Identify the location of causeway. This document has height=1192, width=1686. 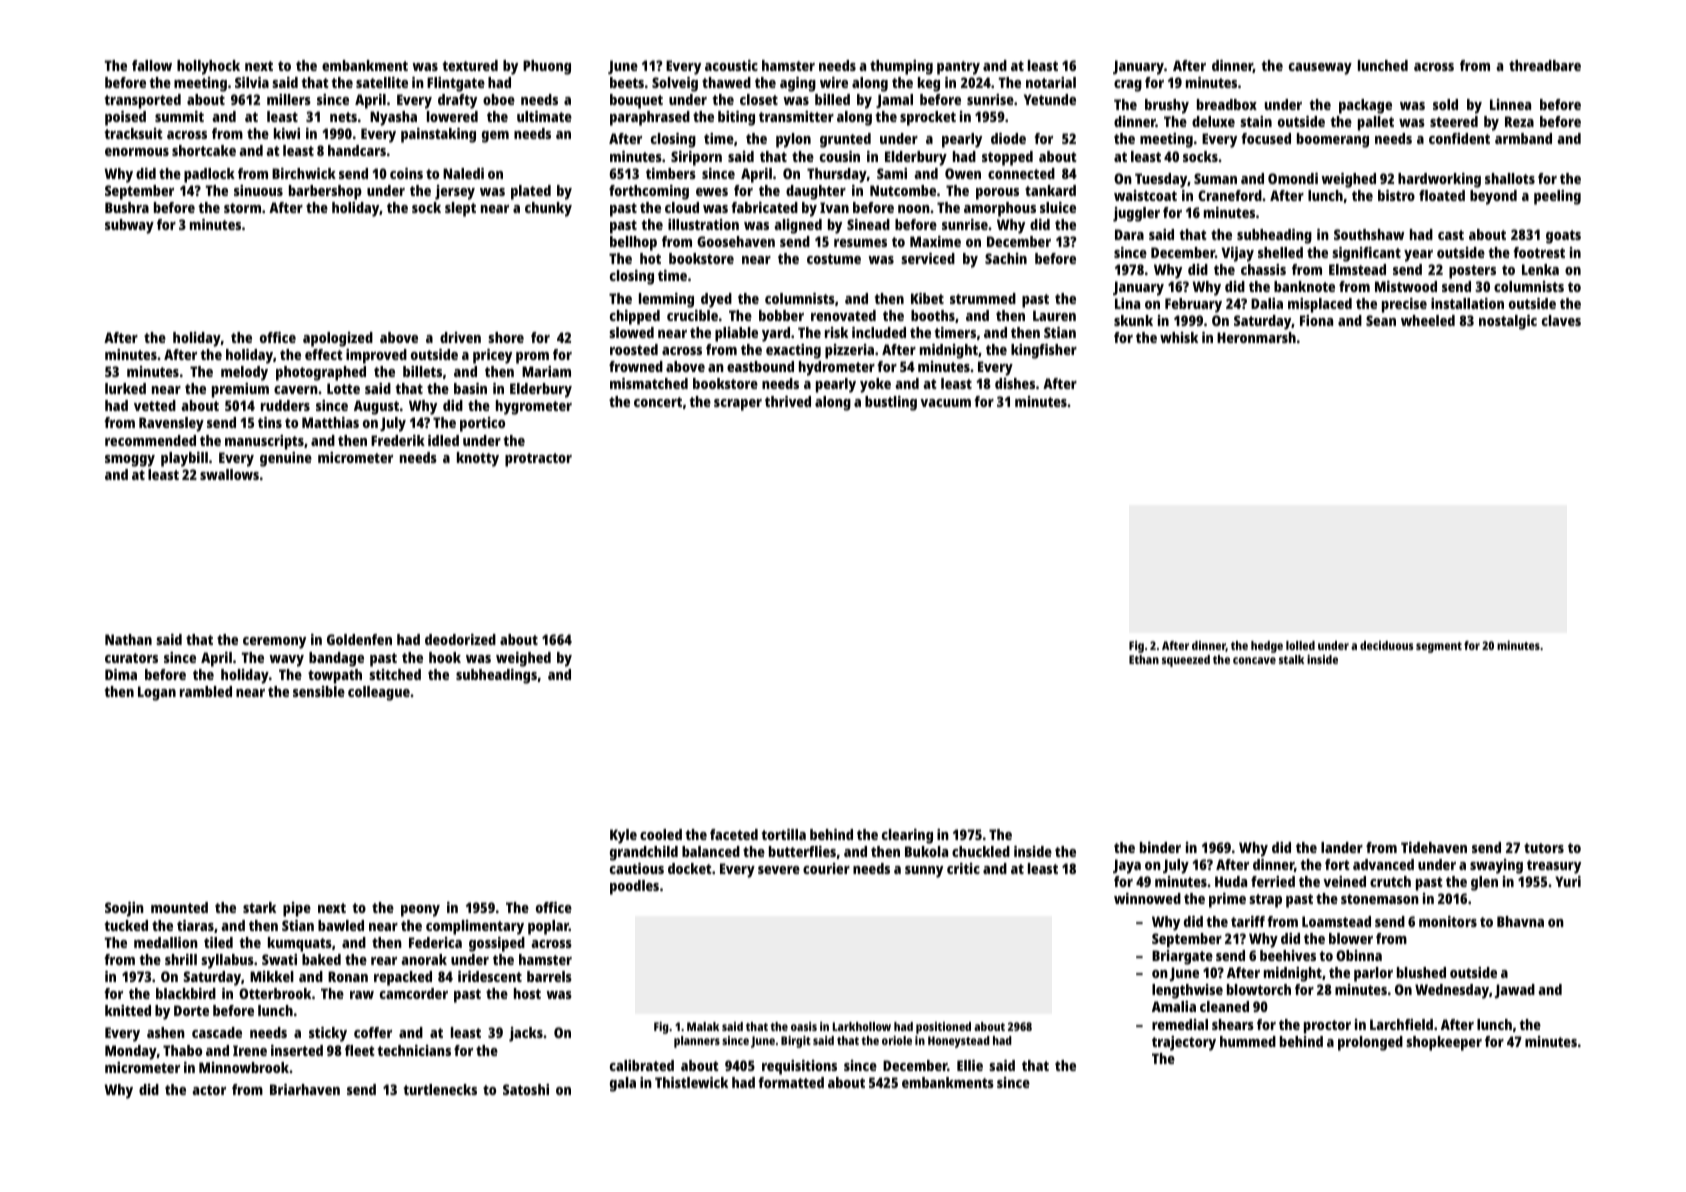
(1320, 69).
